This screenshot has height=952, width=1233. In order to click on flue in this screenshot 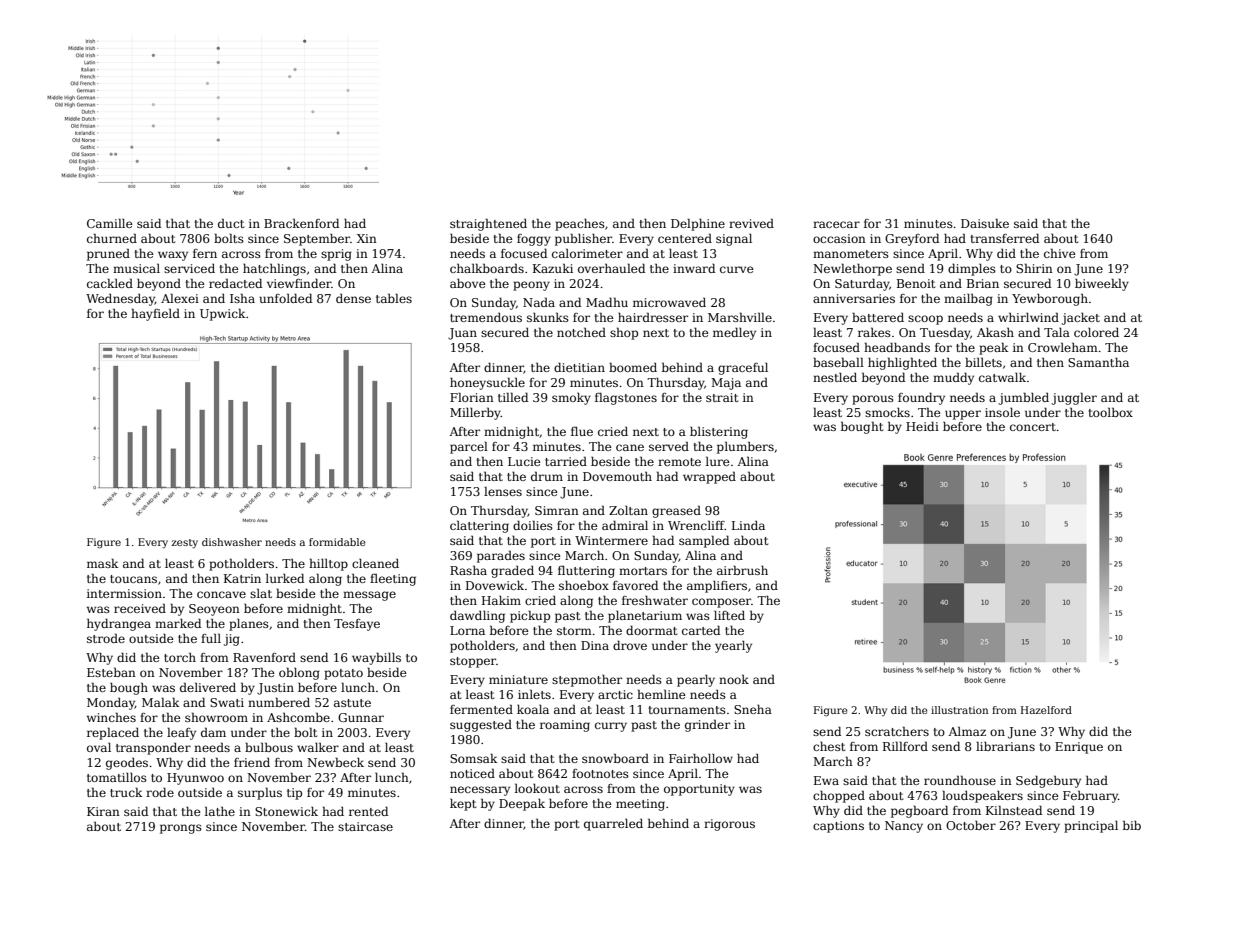, I will do `click(582, 431)`.
